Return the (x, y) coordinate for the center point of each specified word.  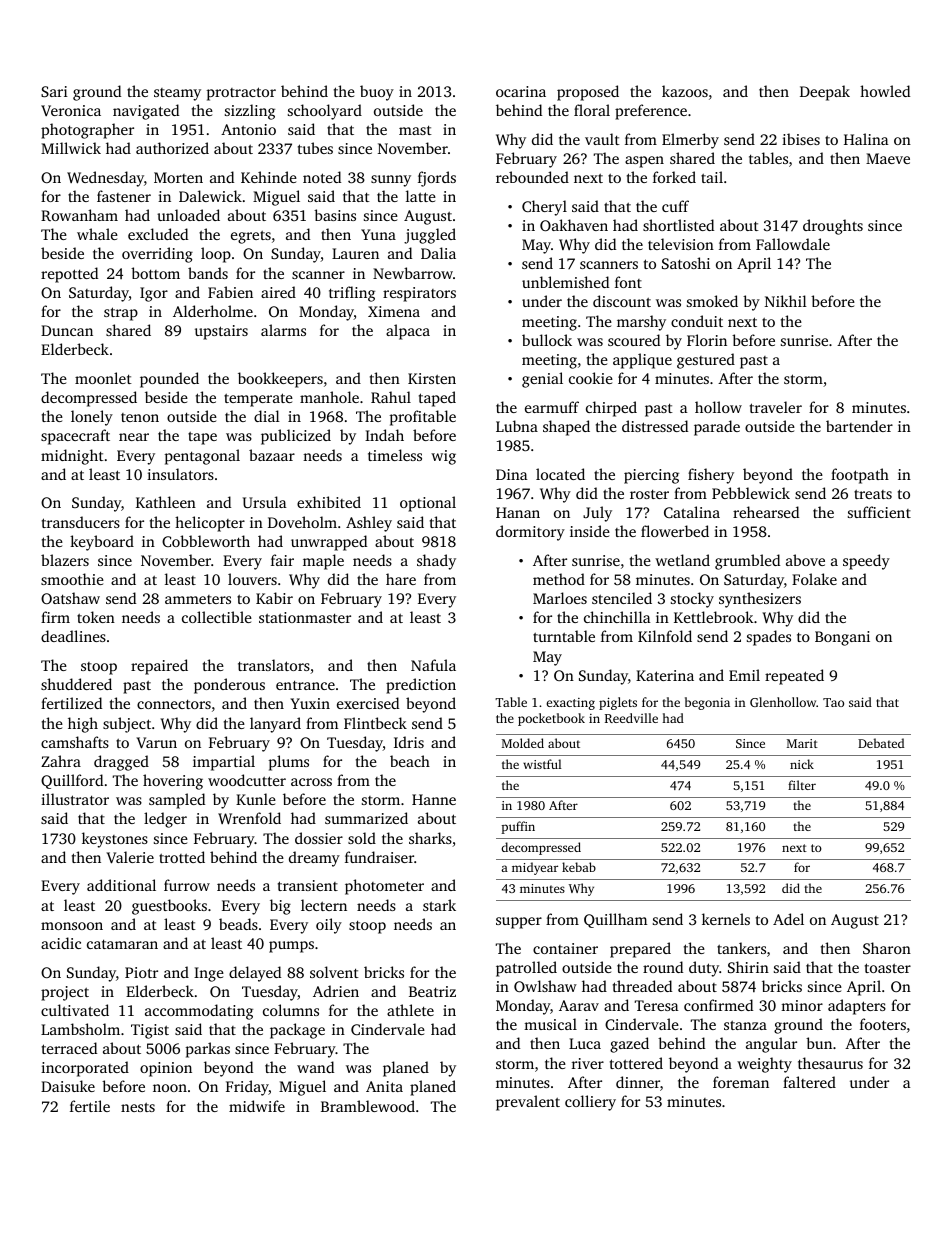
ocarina (521, 91)
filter (802, 785)
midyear (535, 868)
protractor (241, 94)
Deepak (825, 93)
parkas (208, 1050)
